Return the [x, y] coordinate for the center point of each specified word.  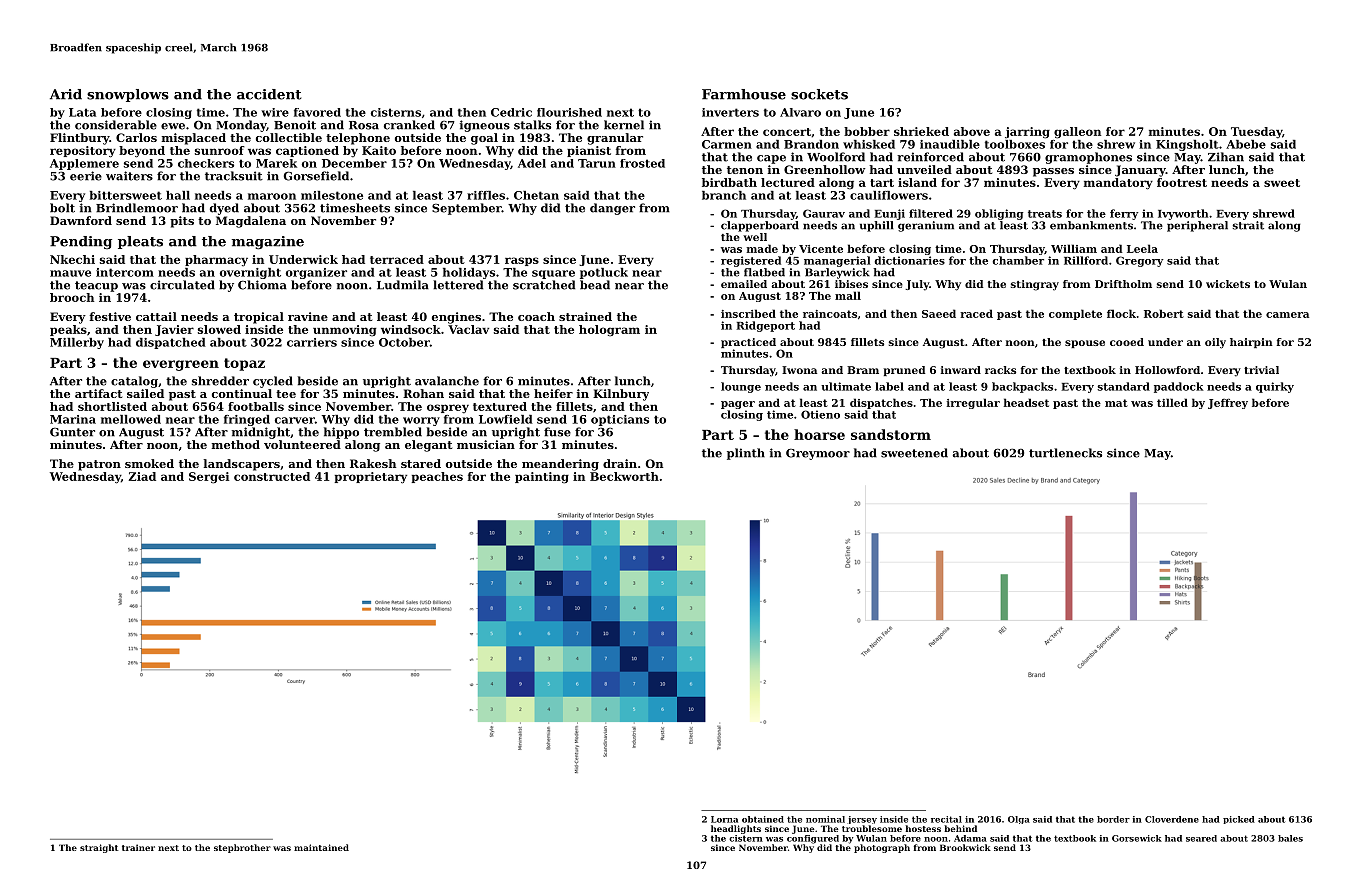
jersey [862, 820]
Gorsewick [1137, 838]
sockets [819, 94]
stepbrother [242, 848]
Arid [66, 94]
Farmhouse [744, 94]
